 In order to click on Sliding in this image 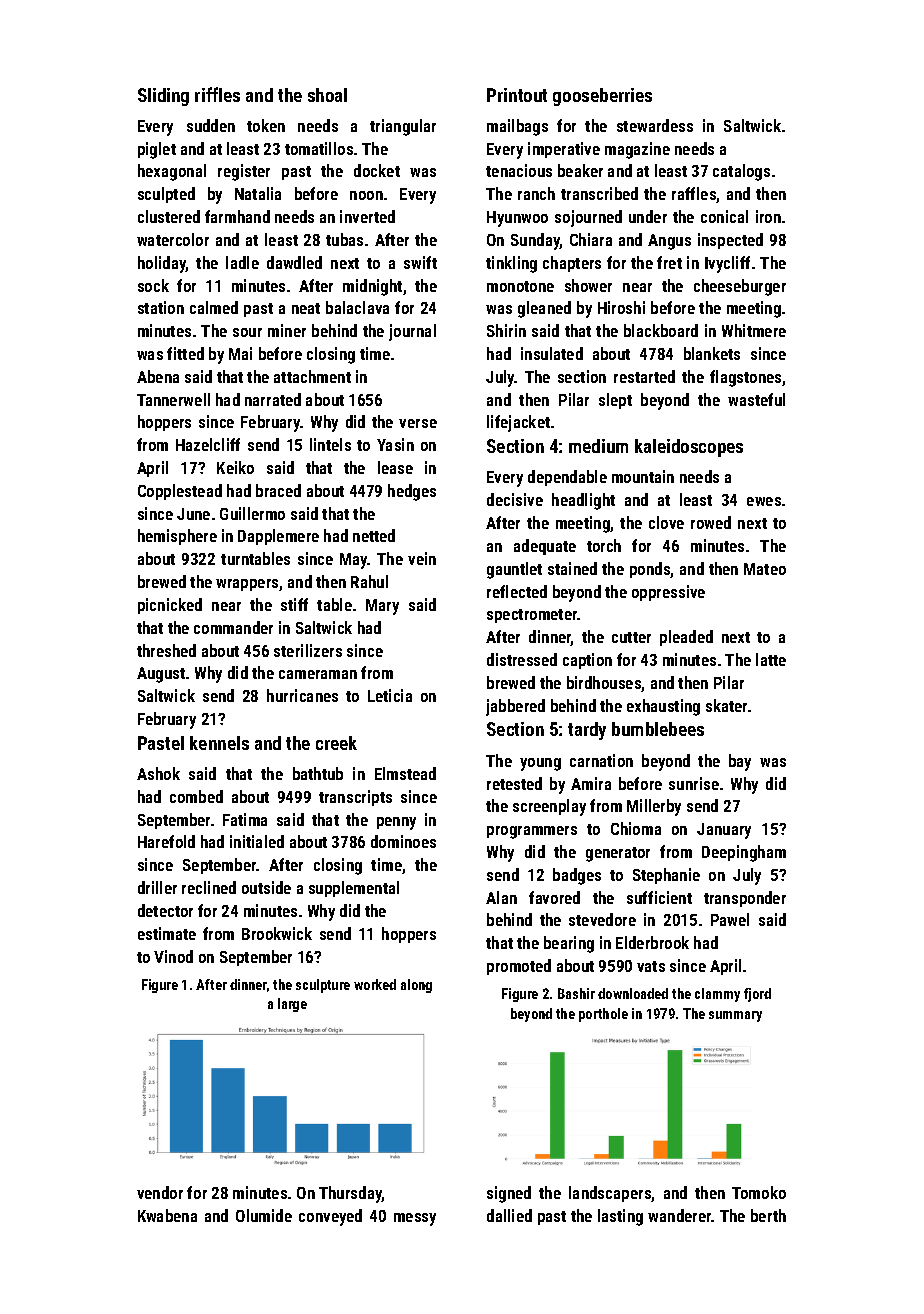, I will do `click(163, 97)`.
